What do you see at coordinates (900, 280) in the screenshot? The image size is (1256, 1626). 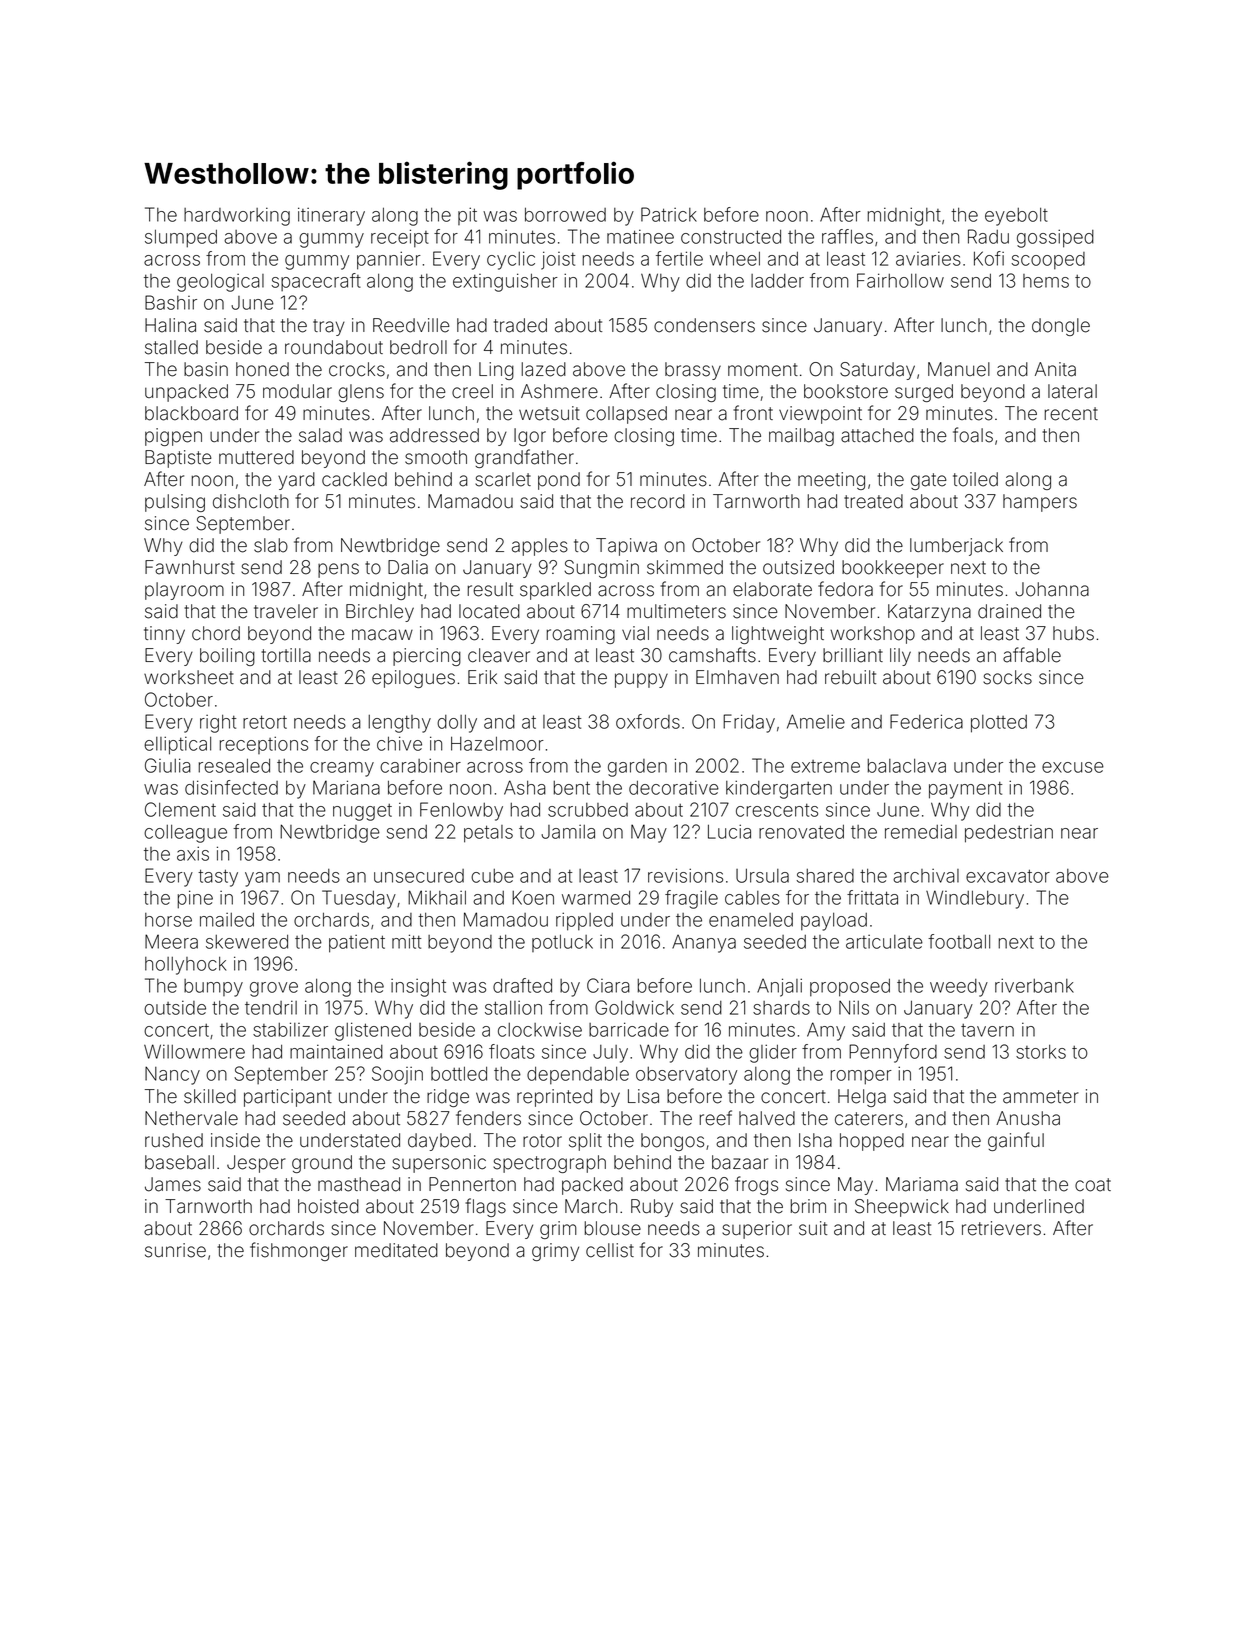 I see `Fairhollow` at bounding box center [900, 280].
